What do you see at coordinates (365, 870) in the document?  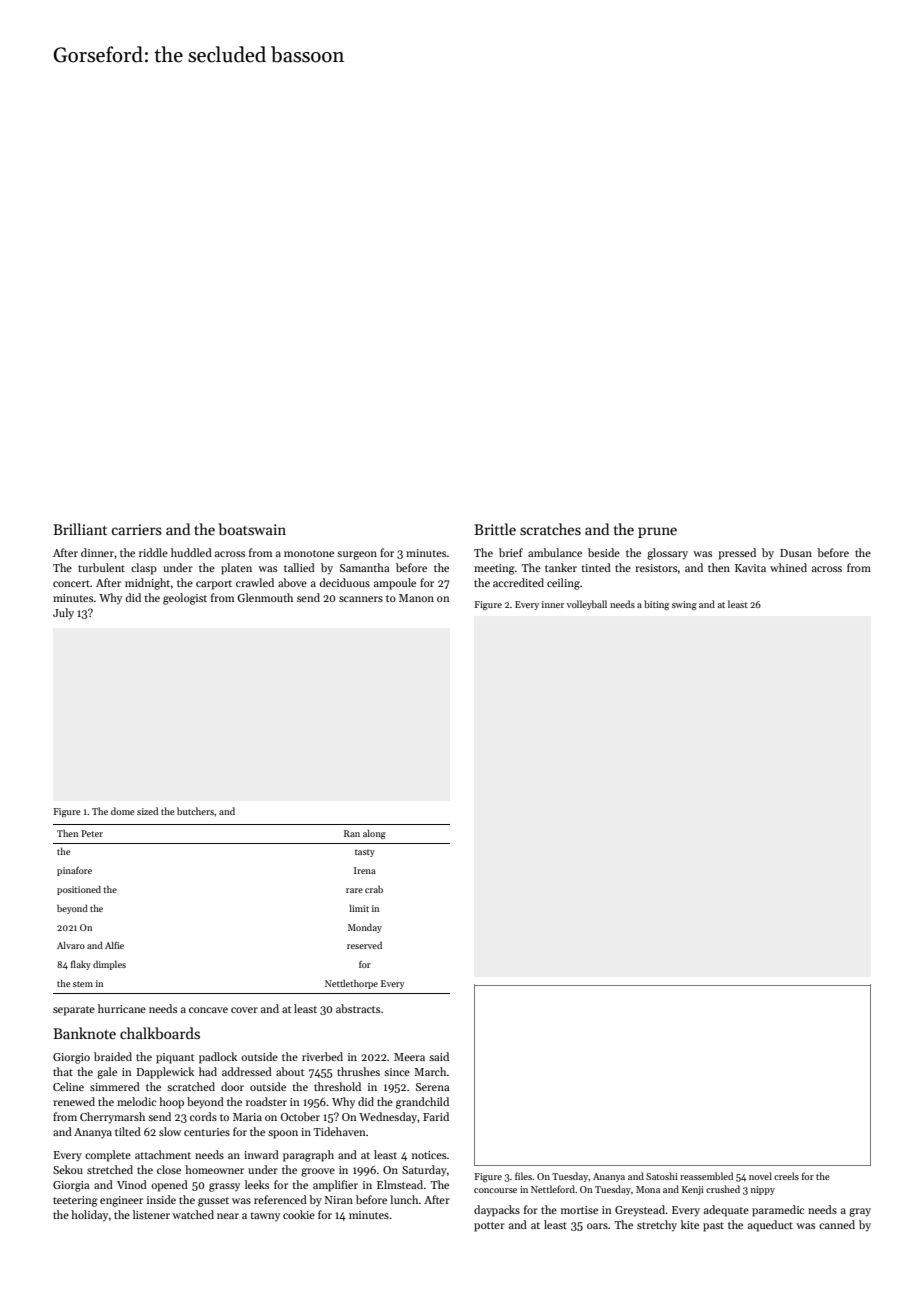 I see `Irena` at bounding box center [365, 870].
